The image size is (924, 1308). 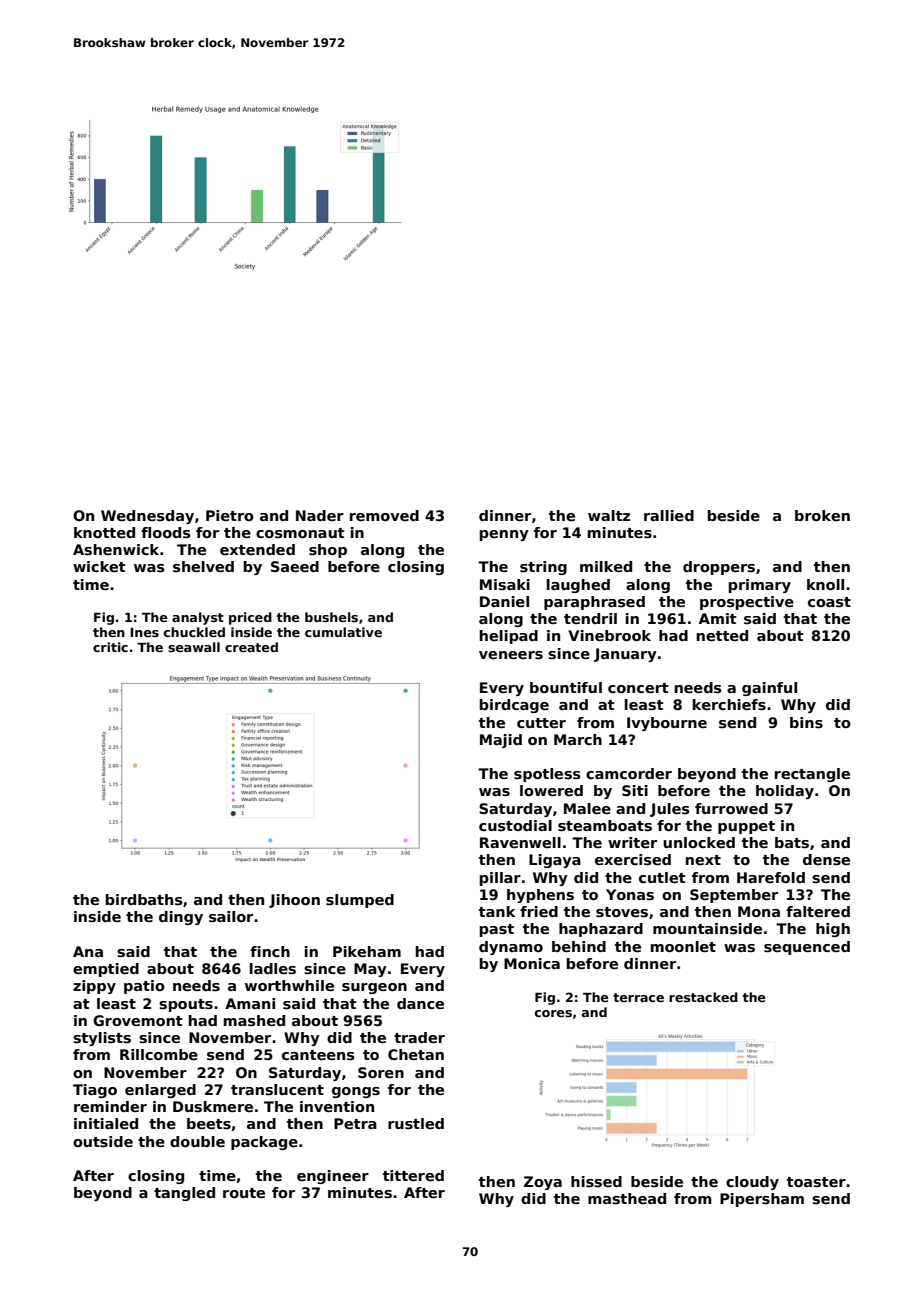 What do you see at coordinates (413, 1175) in the screenshot?
I see `tittered` at bounding box center [413, 1175].
